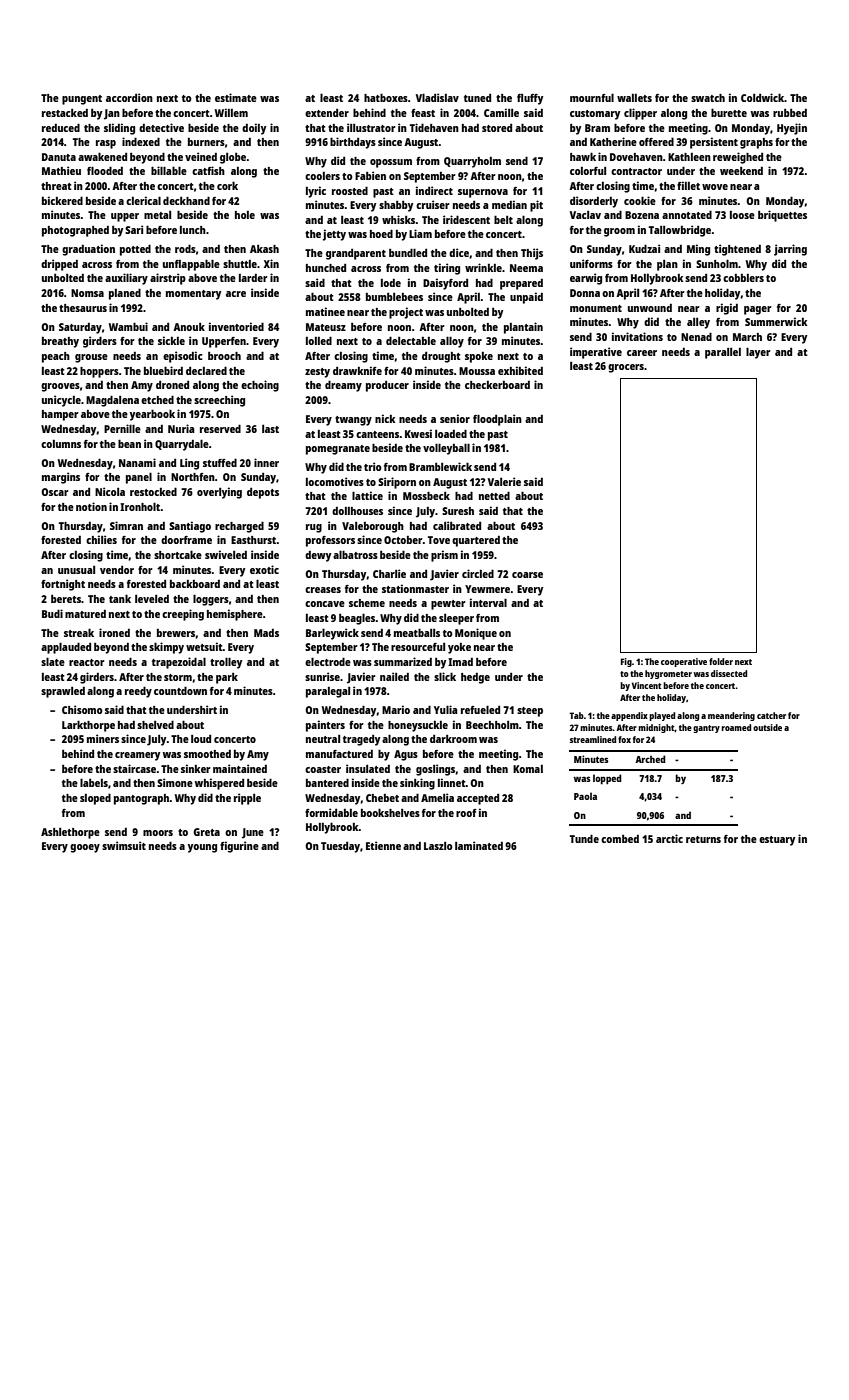 This page has width=849, height=1400. What do you see at coordinates (497, 128) in the page?
I see `stored` at bounding box center [497, 128].
